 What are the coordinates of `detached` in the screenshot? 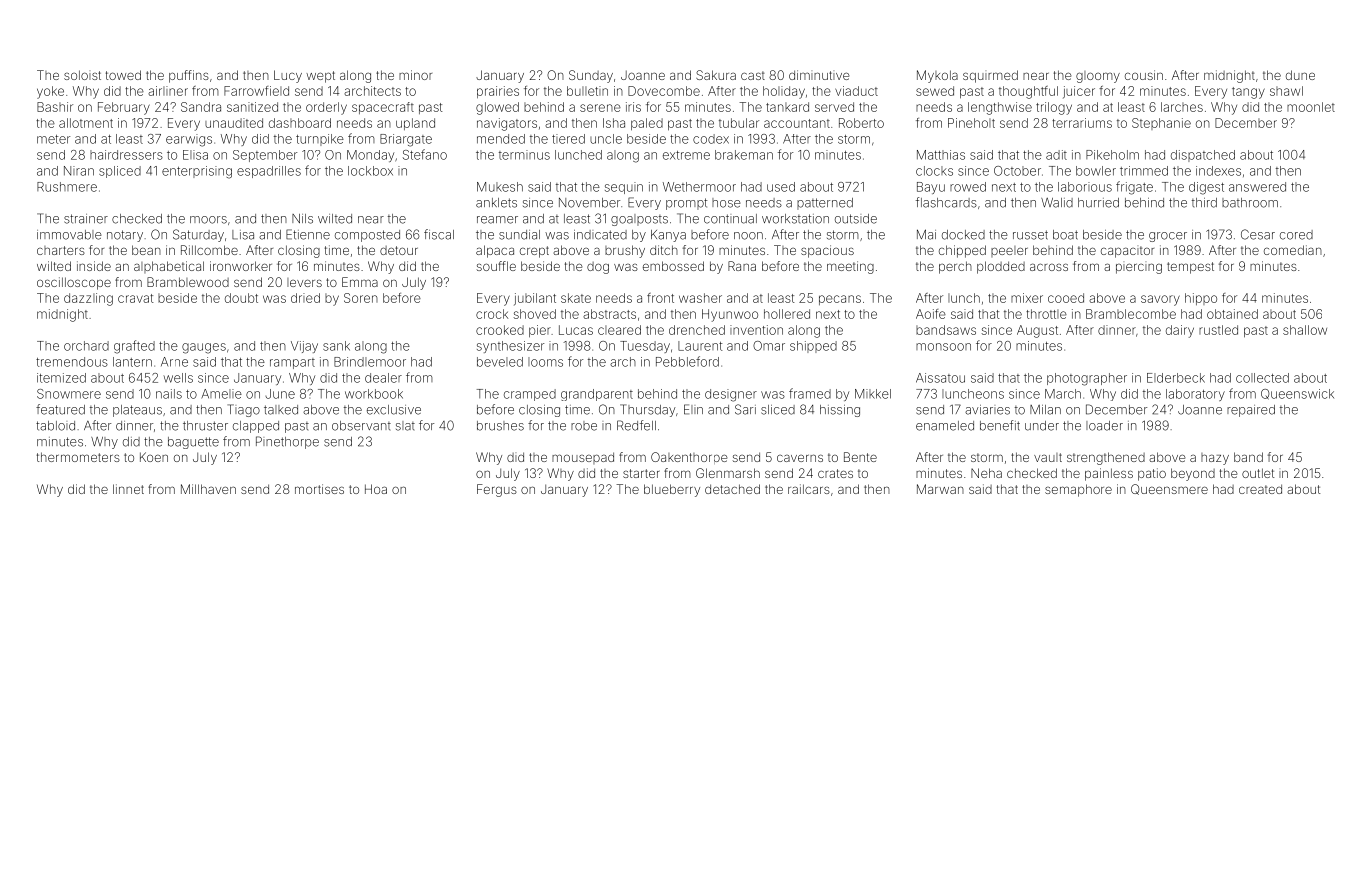 It's located at (732, 489).
